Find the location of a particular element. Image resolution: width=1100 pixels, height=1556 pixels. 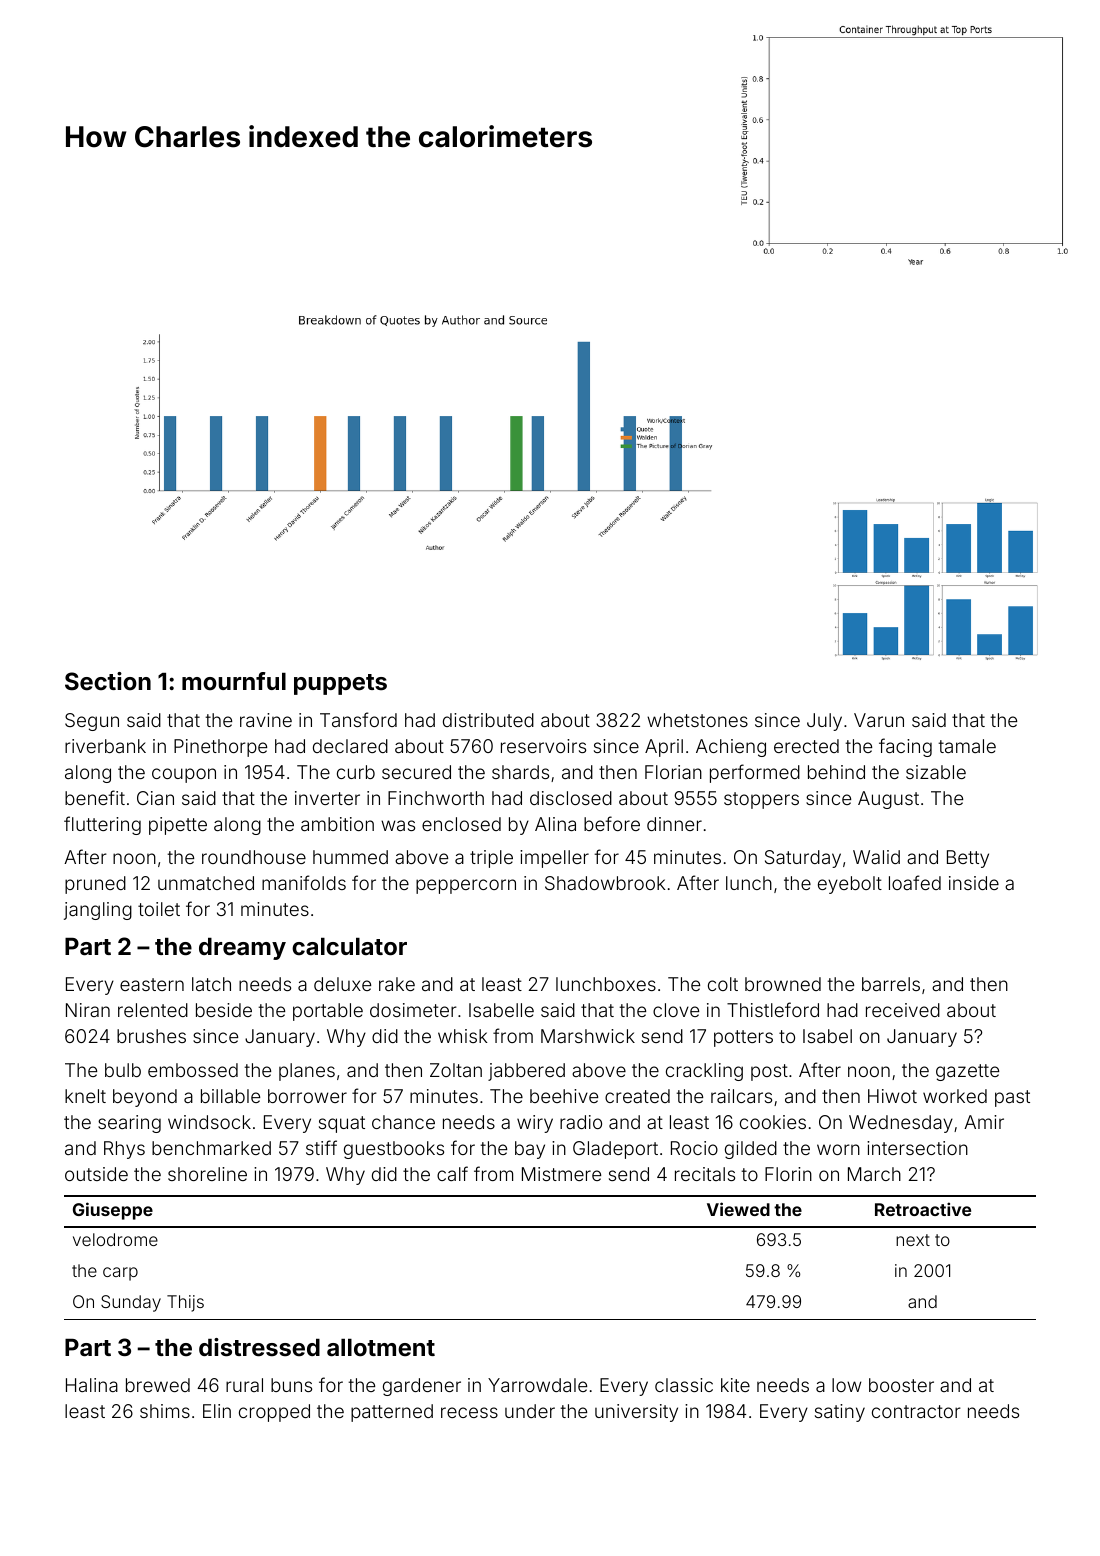

booster is located at coordinates (901, 1385).
